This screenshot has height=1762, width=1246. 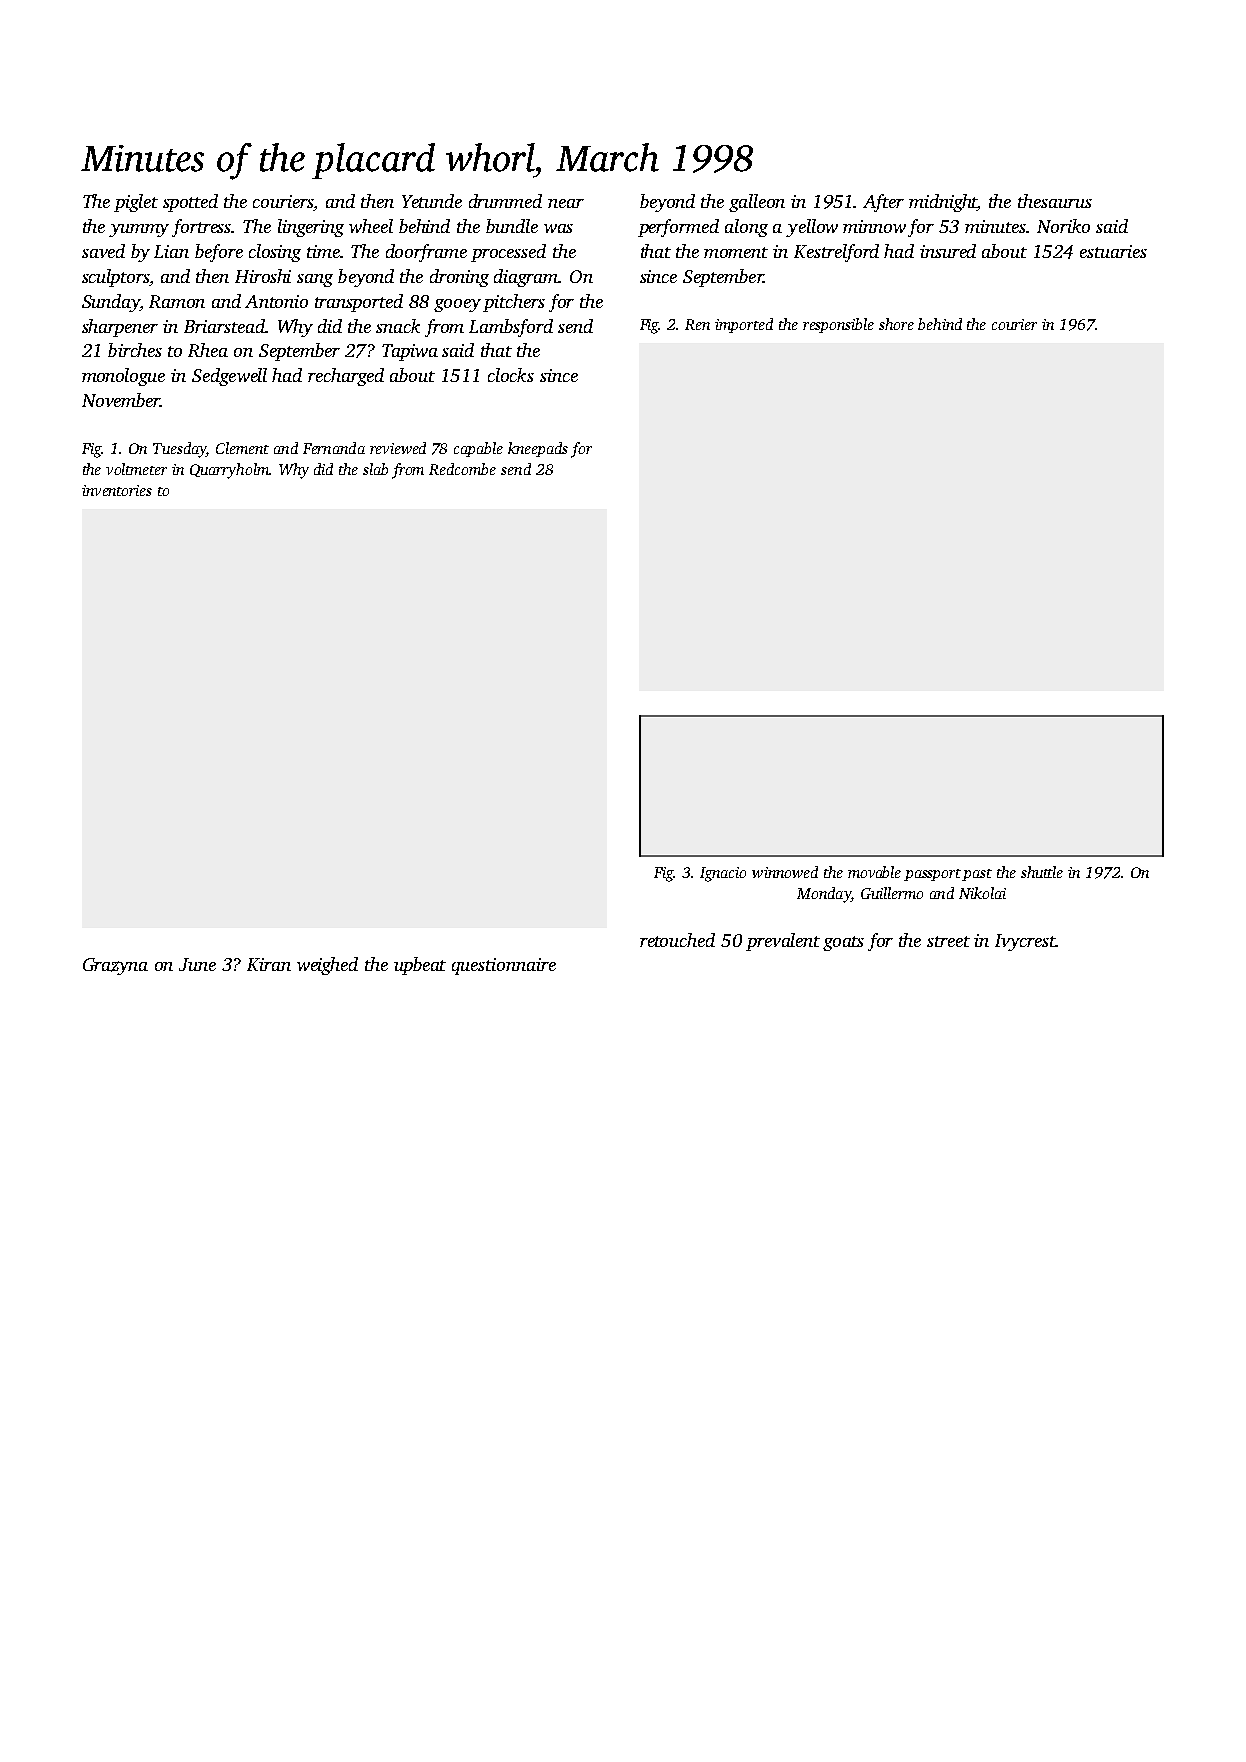 I want to click on weighed, so click(x=327, y=966).
